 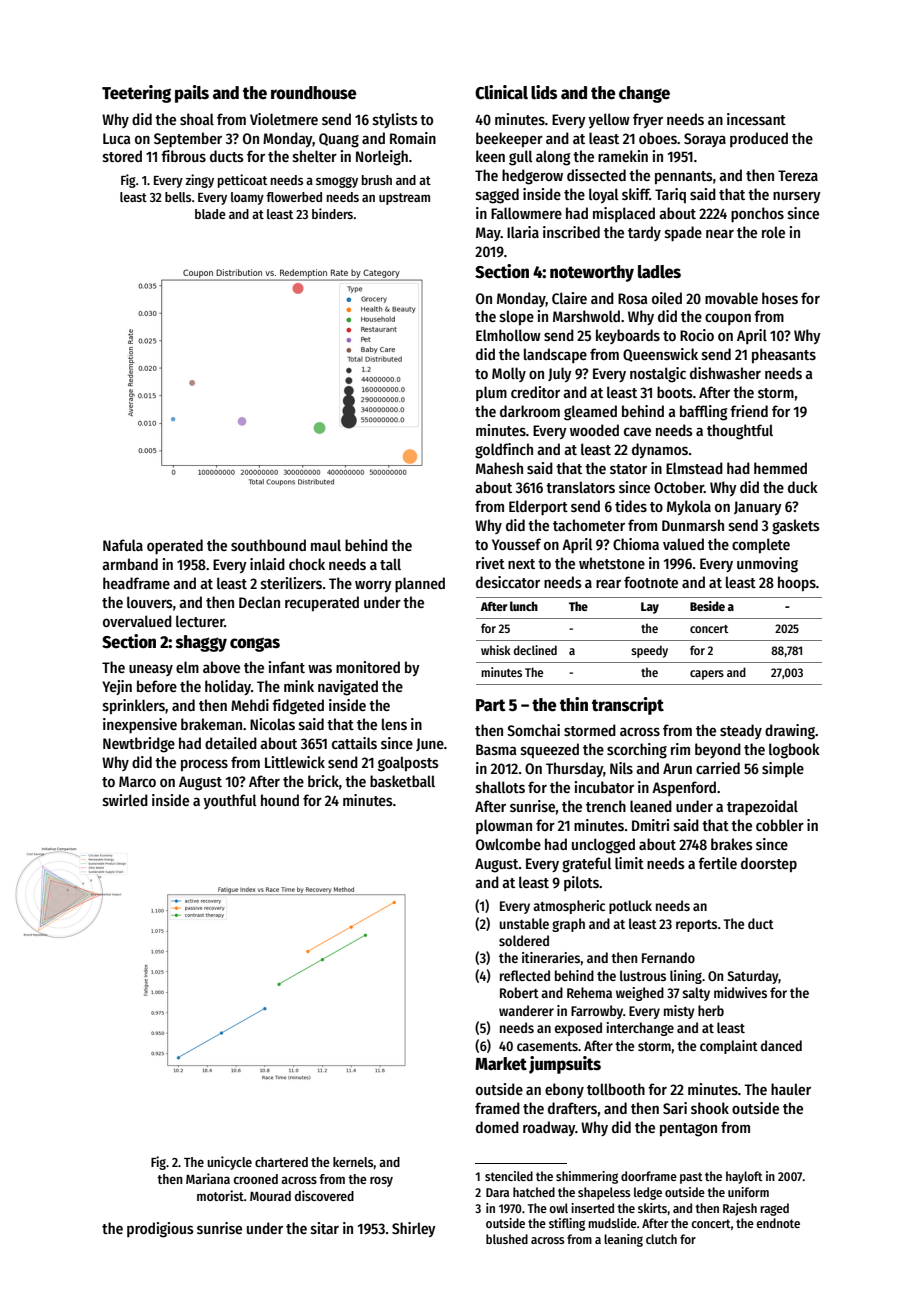 I want to click on incessant, so click(x=756, y=119).
